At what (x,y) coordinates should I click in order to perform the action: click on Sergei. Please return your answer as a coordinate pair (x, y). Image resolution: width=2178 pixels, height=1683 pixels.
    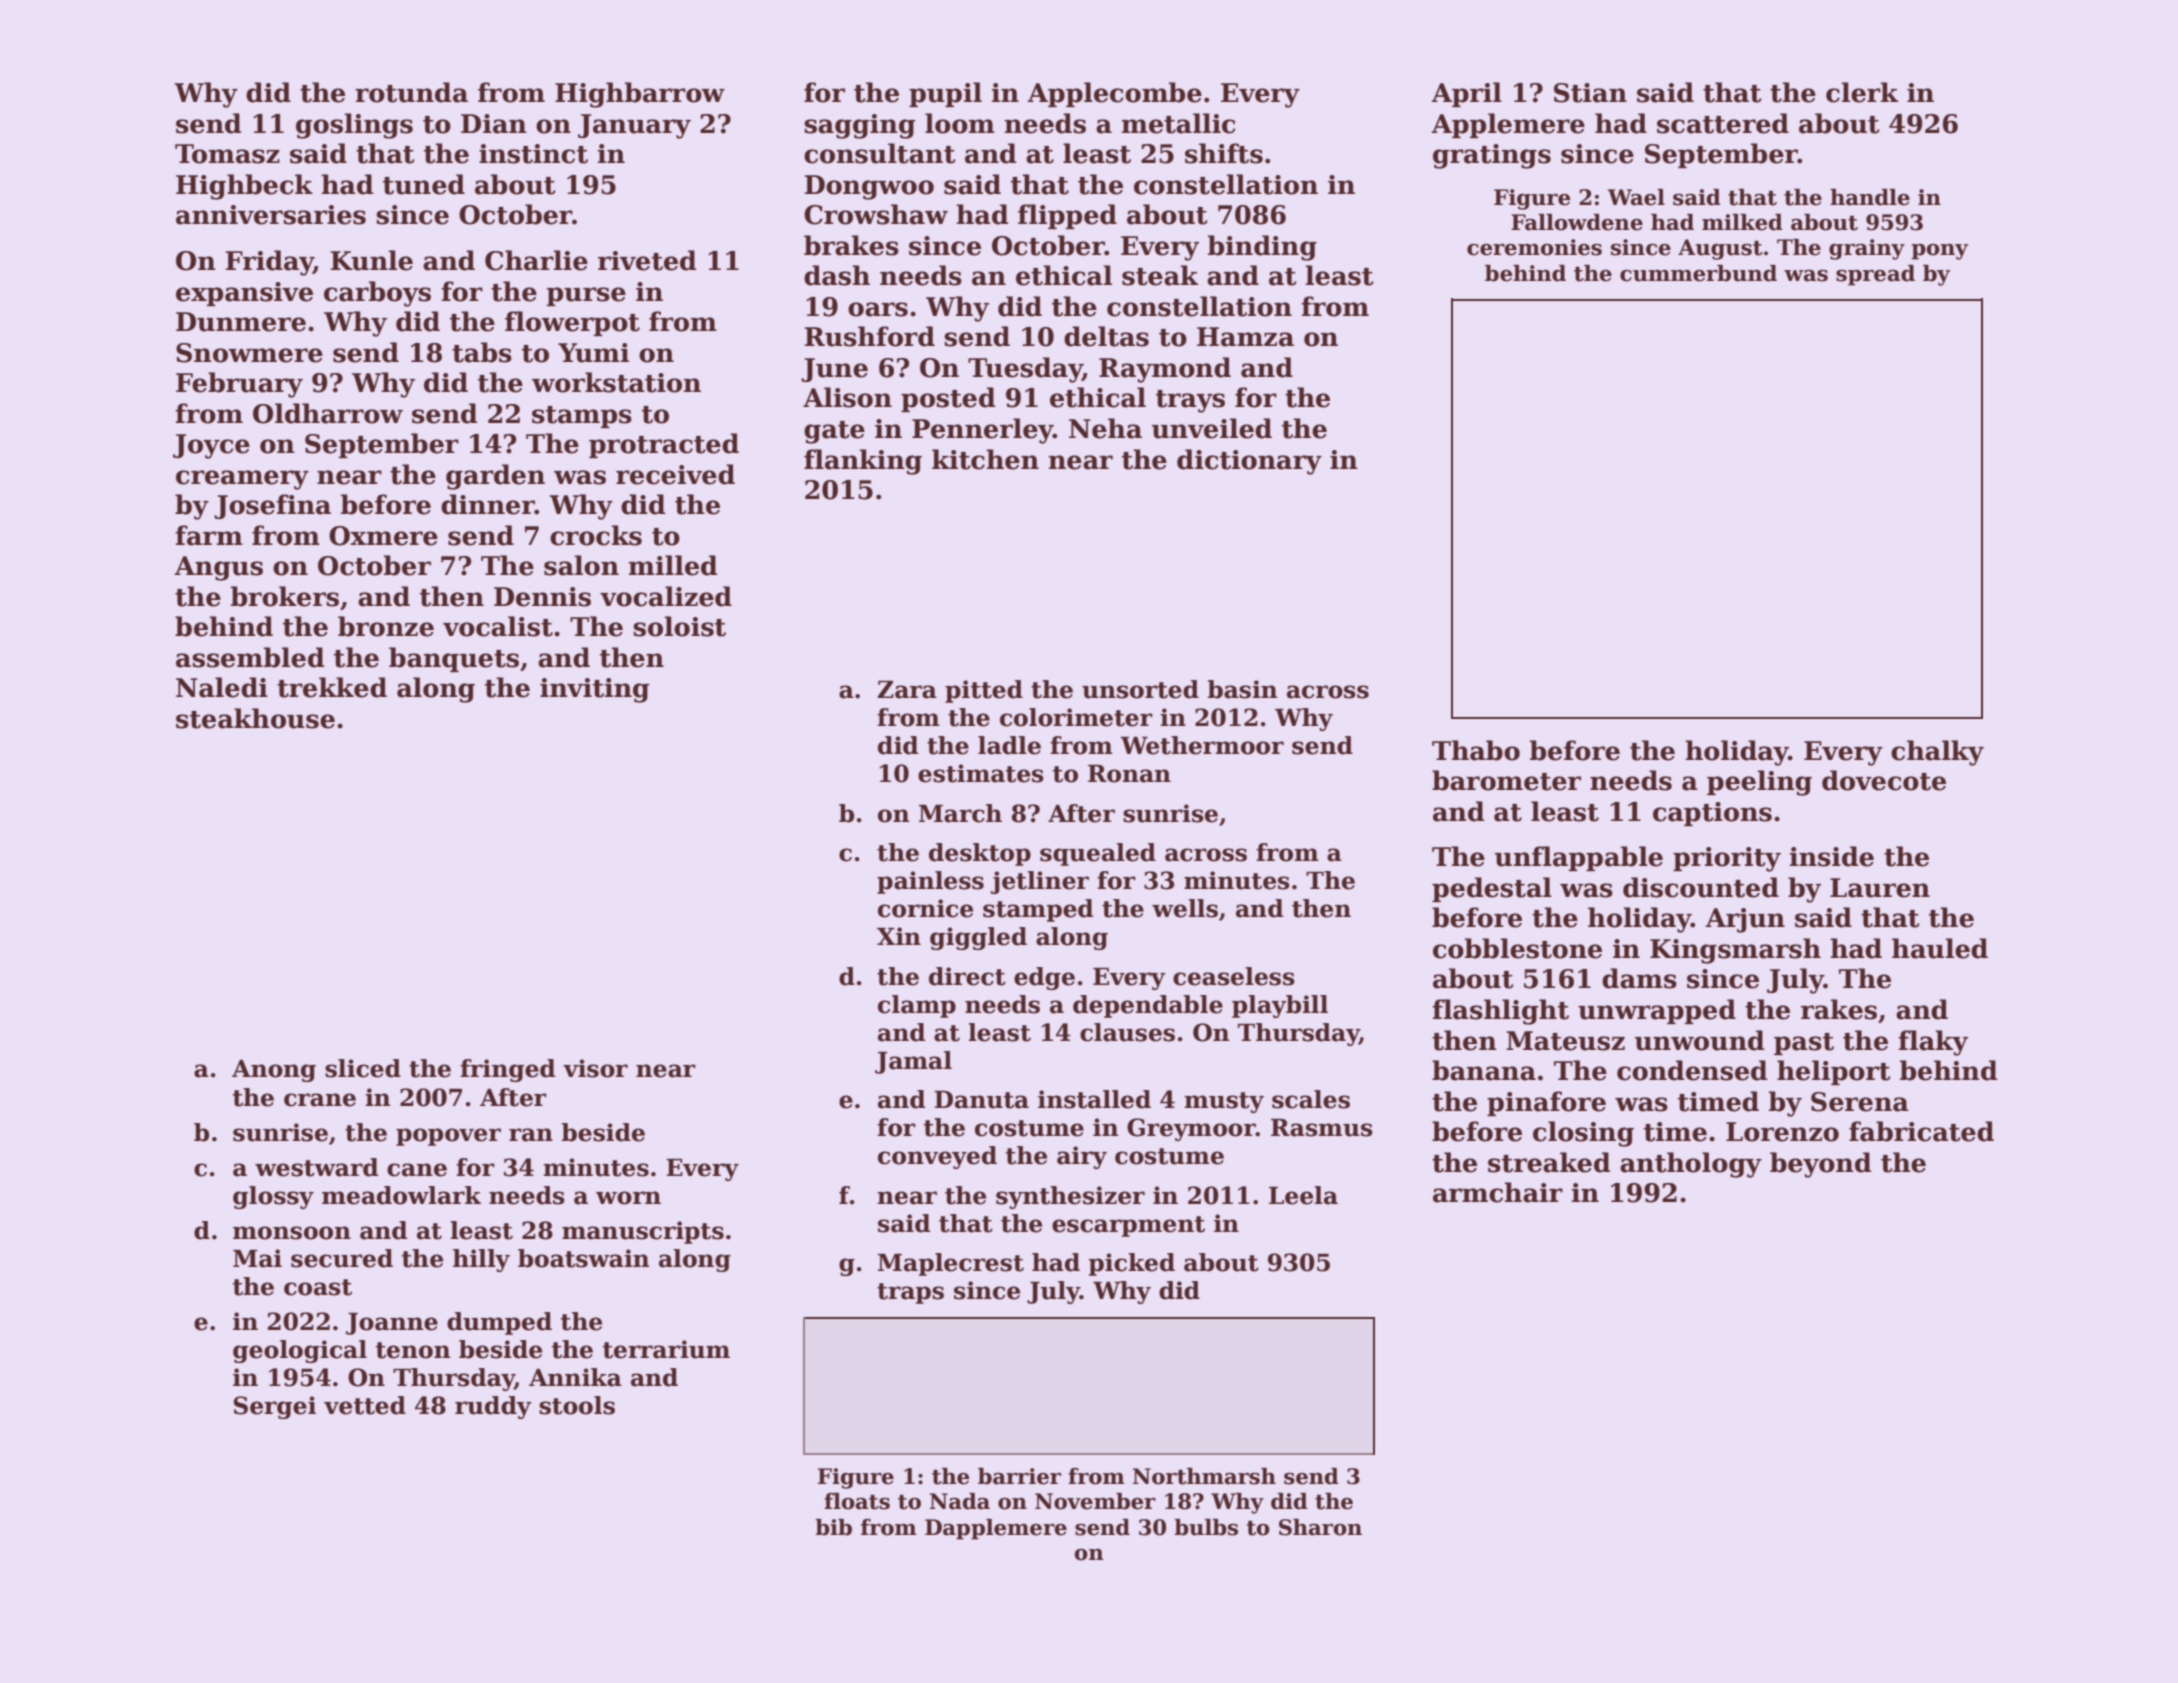
    Looking at the image, I should click on (275, 1407).
